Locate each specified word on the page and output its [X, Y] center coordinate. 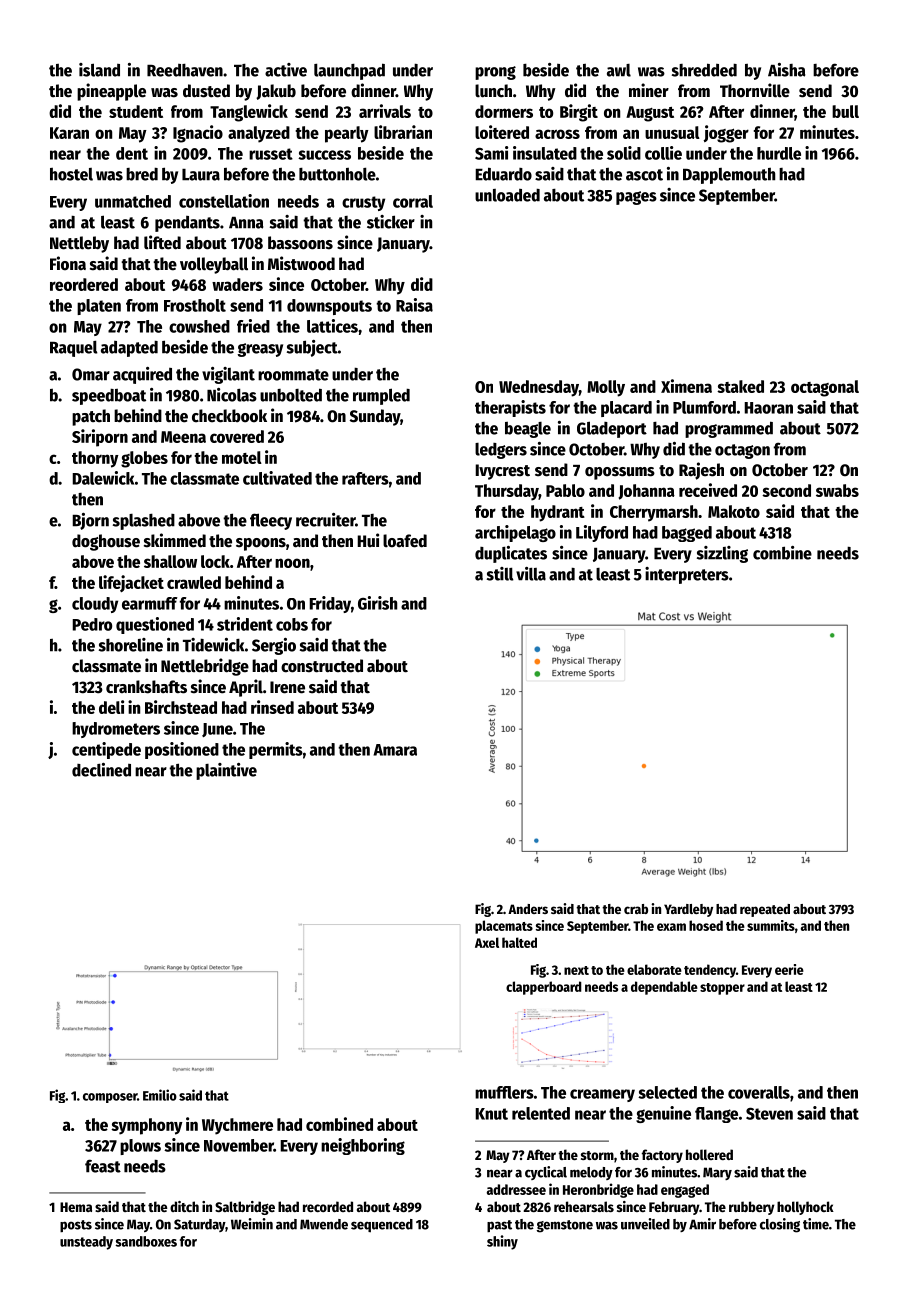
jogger [726, 134]
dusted [206, 91]
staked [740, 386]
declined [101, 770]
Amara [395, 750]
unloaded [507, 195]
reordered [84, 284]
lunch [493, 91]
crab [636, 909]
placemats [504, 927]
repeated [765, 910]
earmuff [149, 603]
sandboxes [146, 1241]
